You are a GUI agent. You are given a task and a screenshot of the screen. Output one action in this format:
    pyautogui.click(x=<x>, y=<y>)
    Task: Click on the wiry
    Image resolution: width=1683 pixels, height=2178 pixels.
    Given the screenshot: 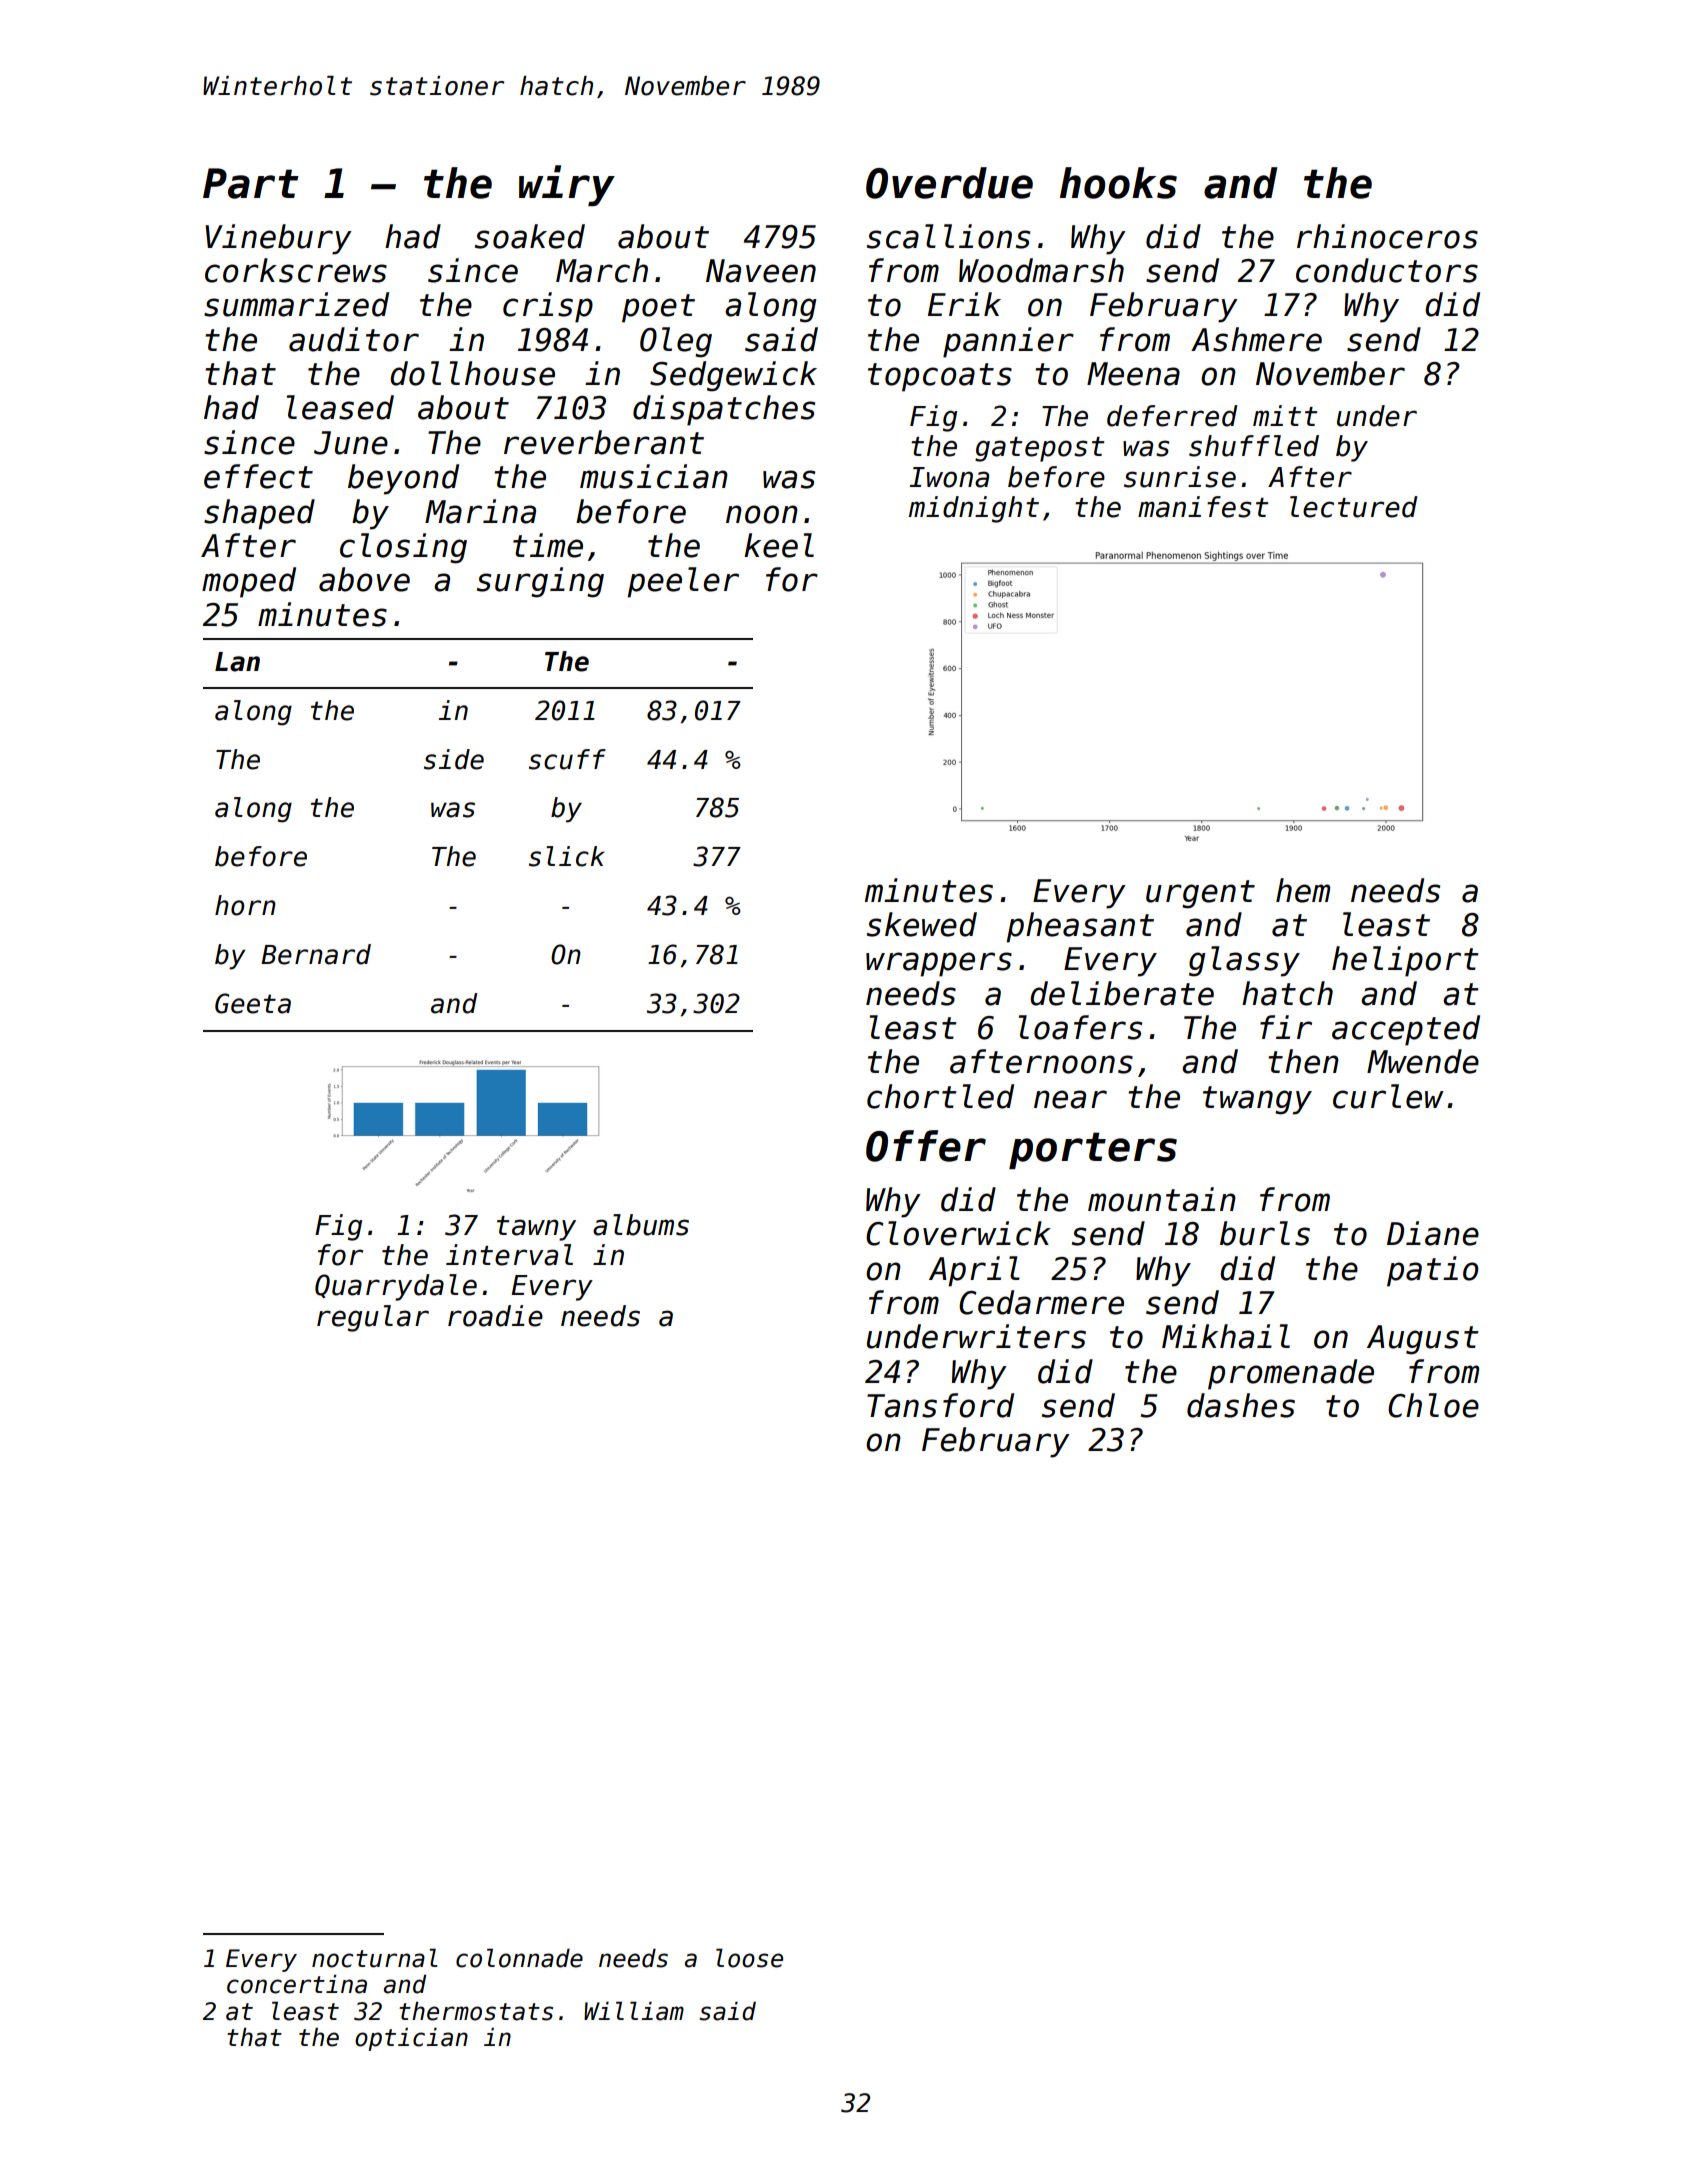 What is the action you would take?
    pyautogui.click(x=567, y=185)
